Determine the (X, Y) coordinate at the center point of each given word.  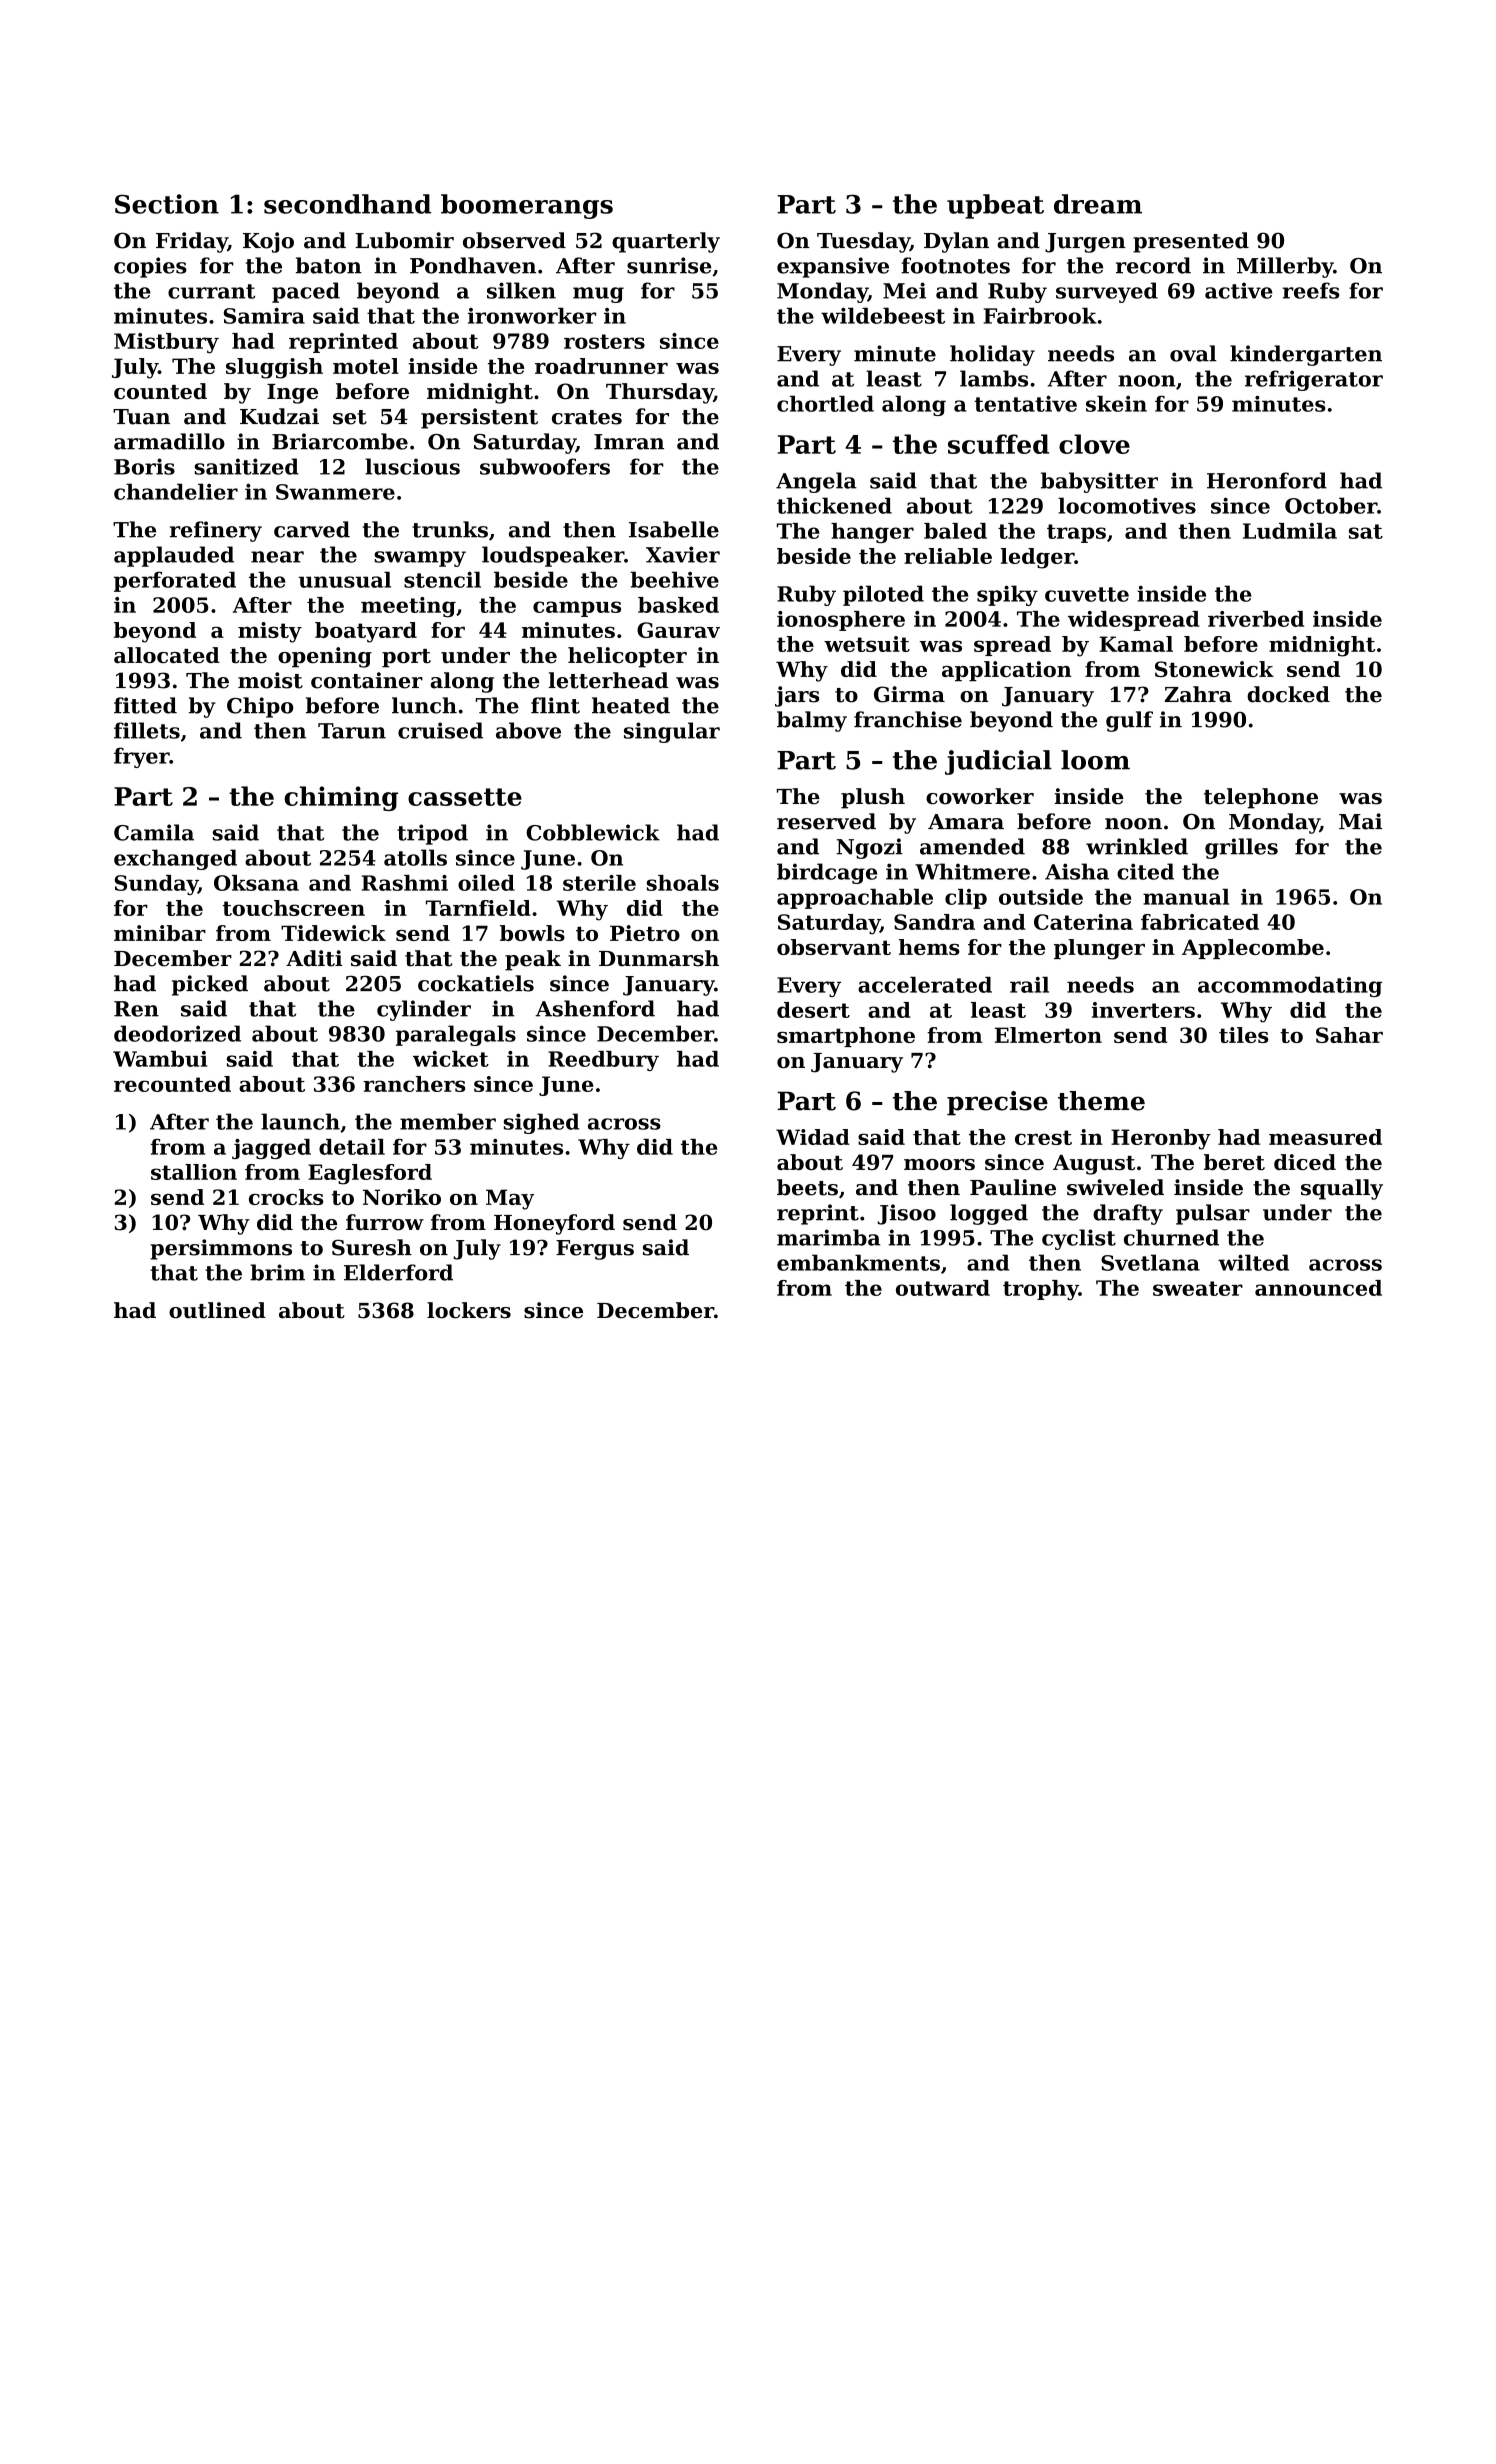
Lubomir (404, 240)
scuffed (998, 444)
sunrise (669, 265)
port (406, 658)
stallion (194, 1172)
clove (1094, 444)
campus (577, 609)
